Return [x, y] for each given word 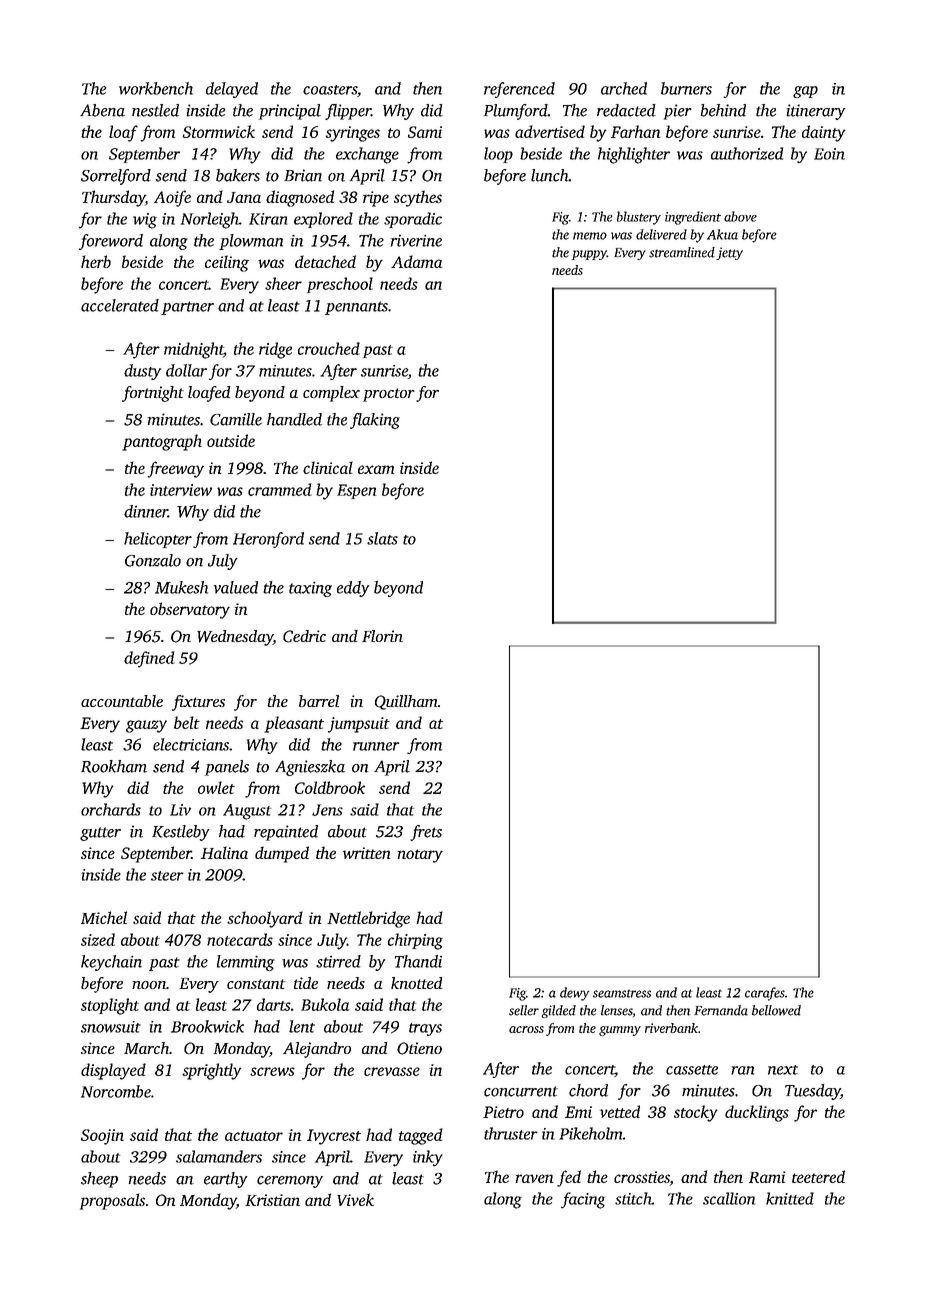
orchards [111, 809]
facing [583, 1200]
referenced [519, 90]
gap [805, 92]
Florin [382, 636]
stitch [633, 1198]
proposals [112, 1201]
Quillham [406, 702]
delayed [232, 90]
